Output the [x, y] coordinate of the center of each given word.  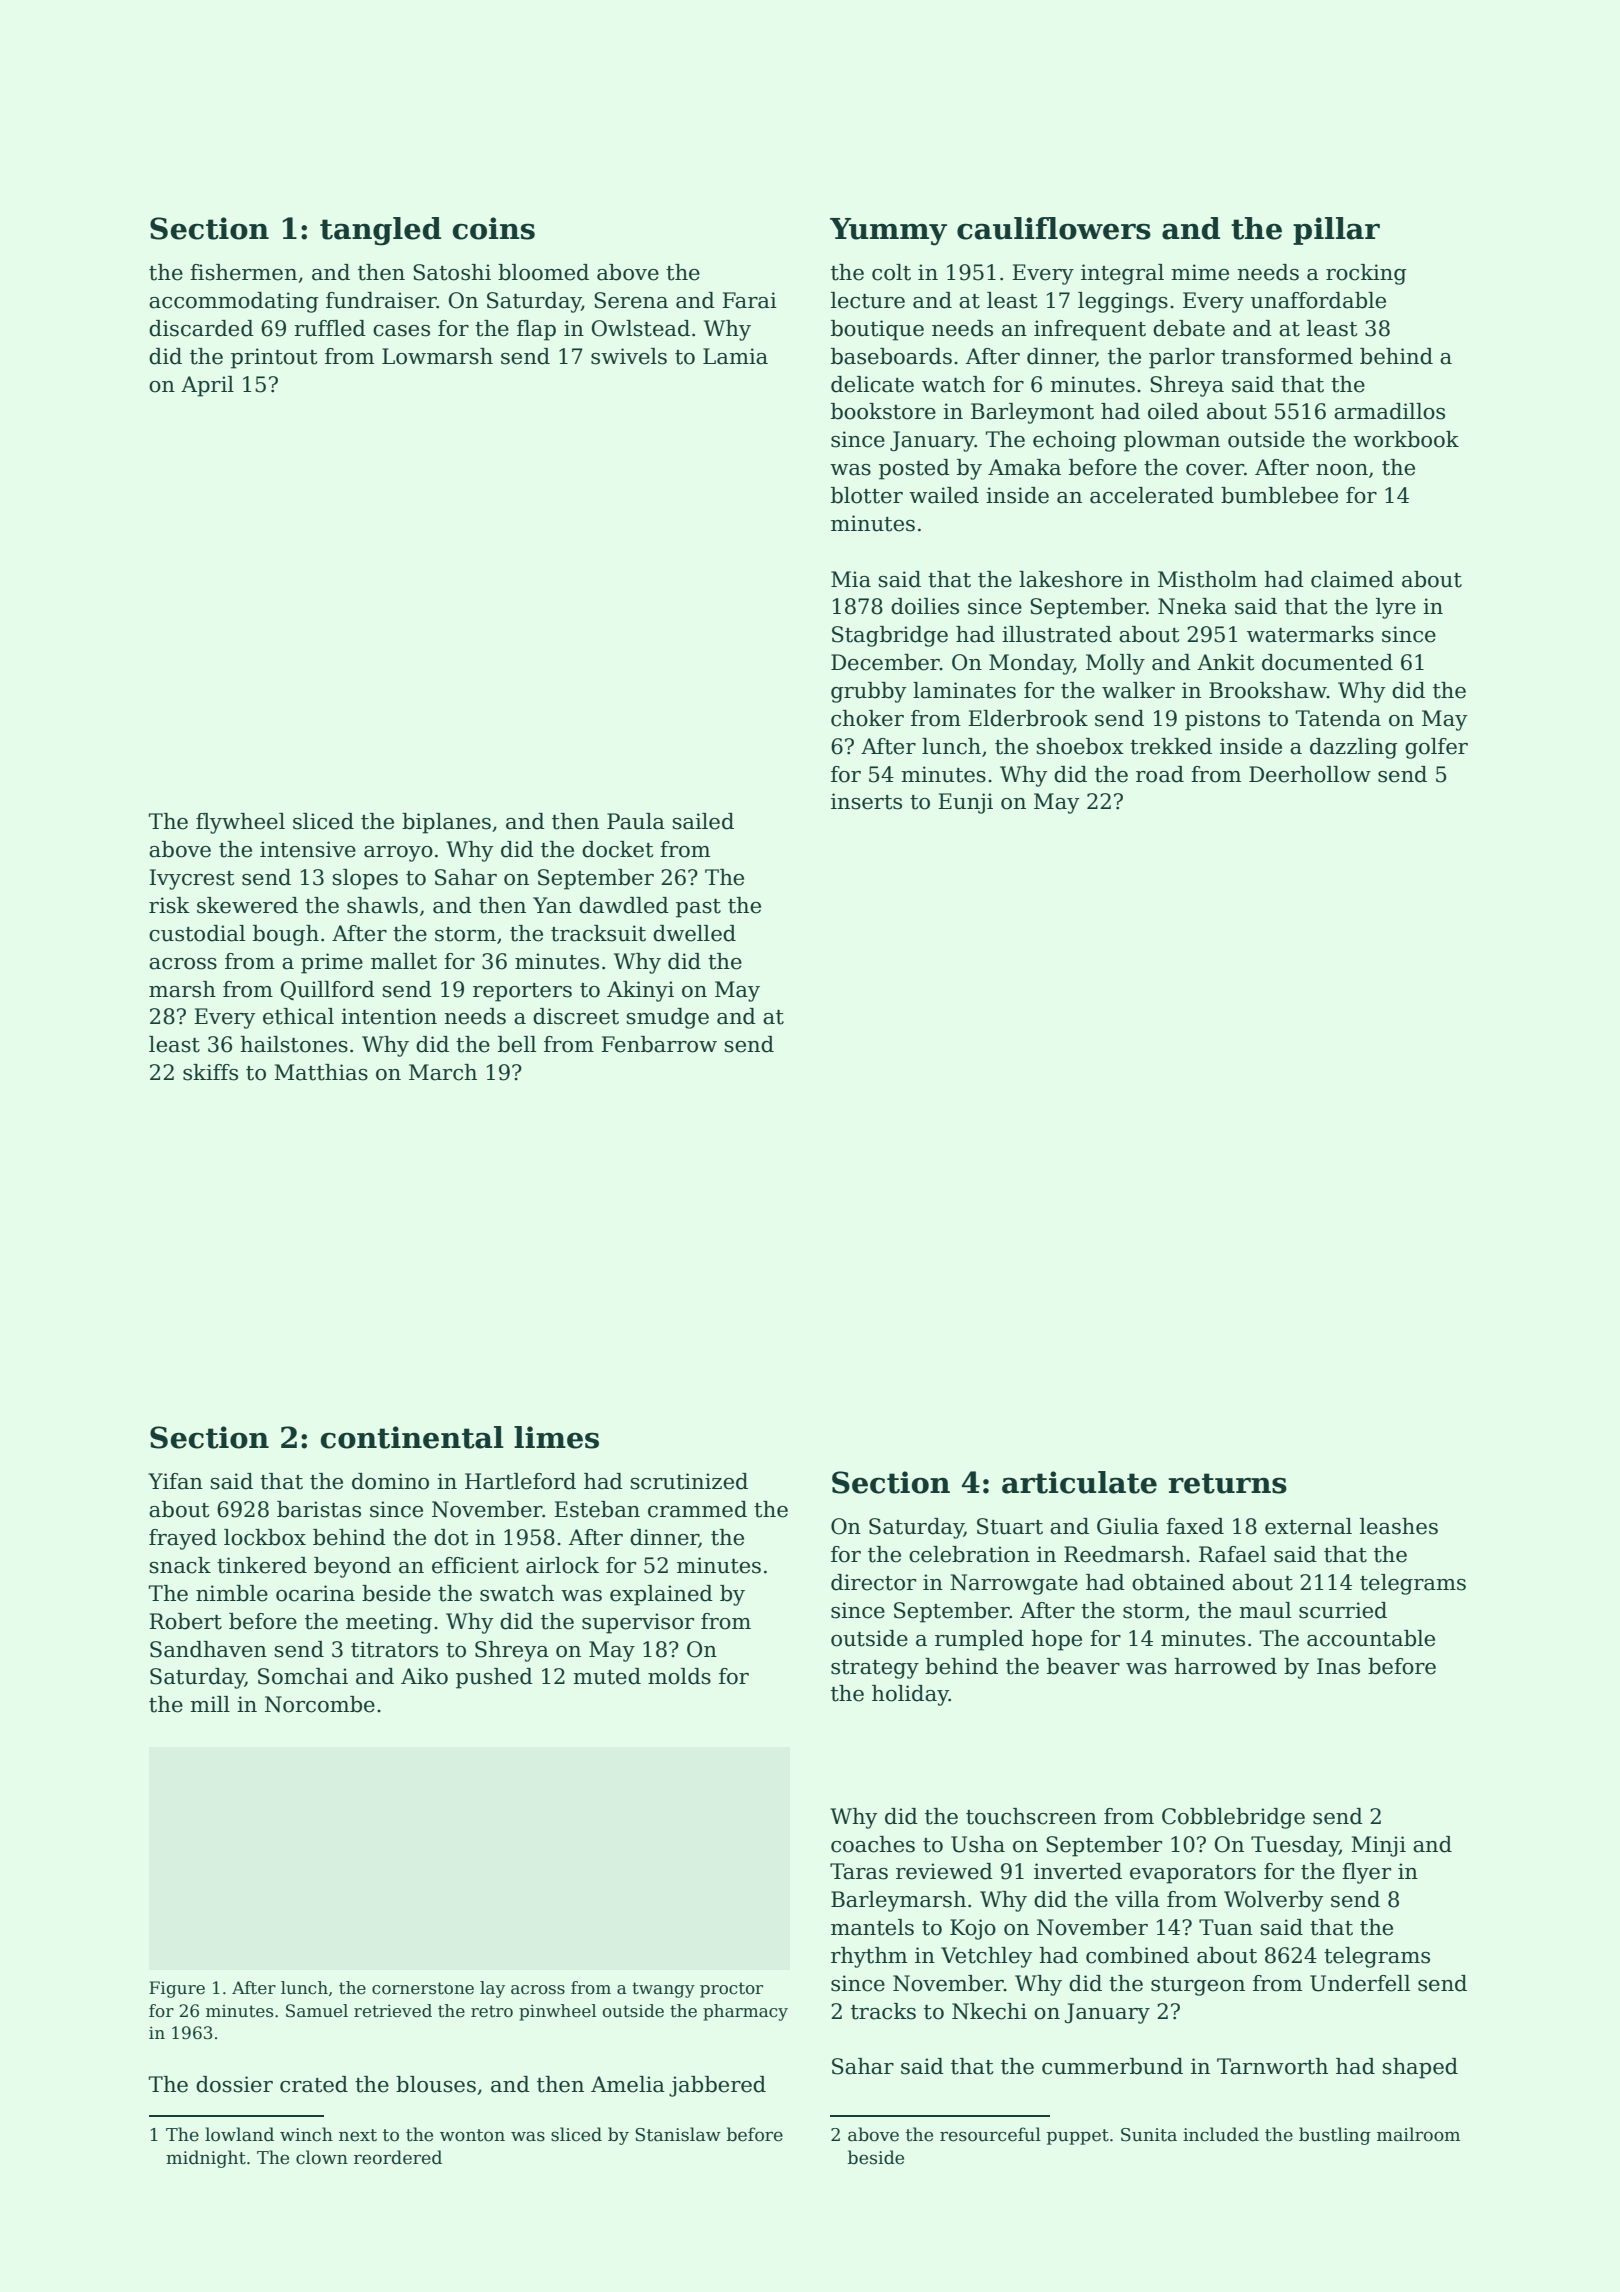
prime [332, 963]
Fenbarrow [659, 1044]
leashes [1399, 1526]
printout [274, 358]
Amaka [1024, 467]
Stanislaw [678, 2134]
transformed [1287, 356]
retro [492, 2011]
